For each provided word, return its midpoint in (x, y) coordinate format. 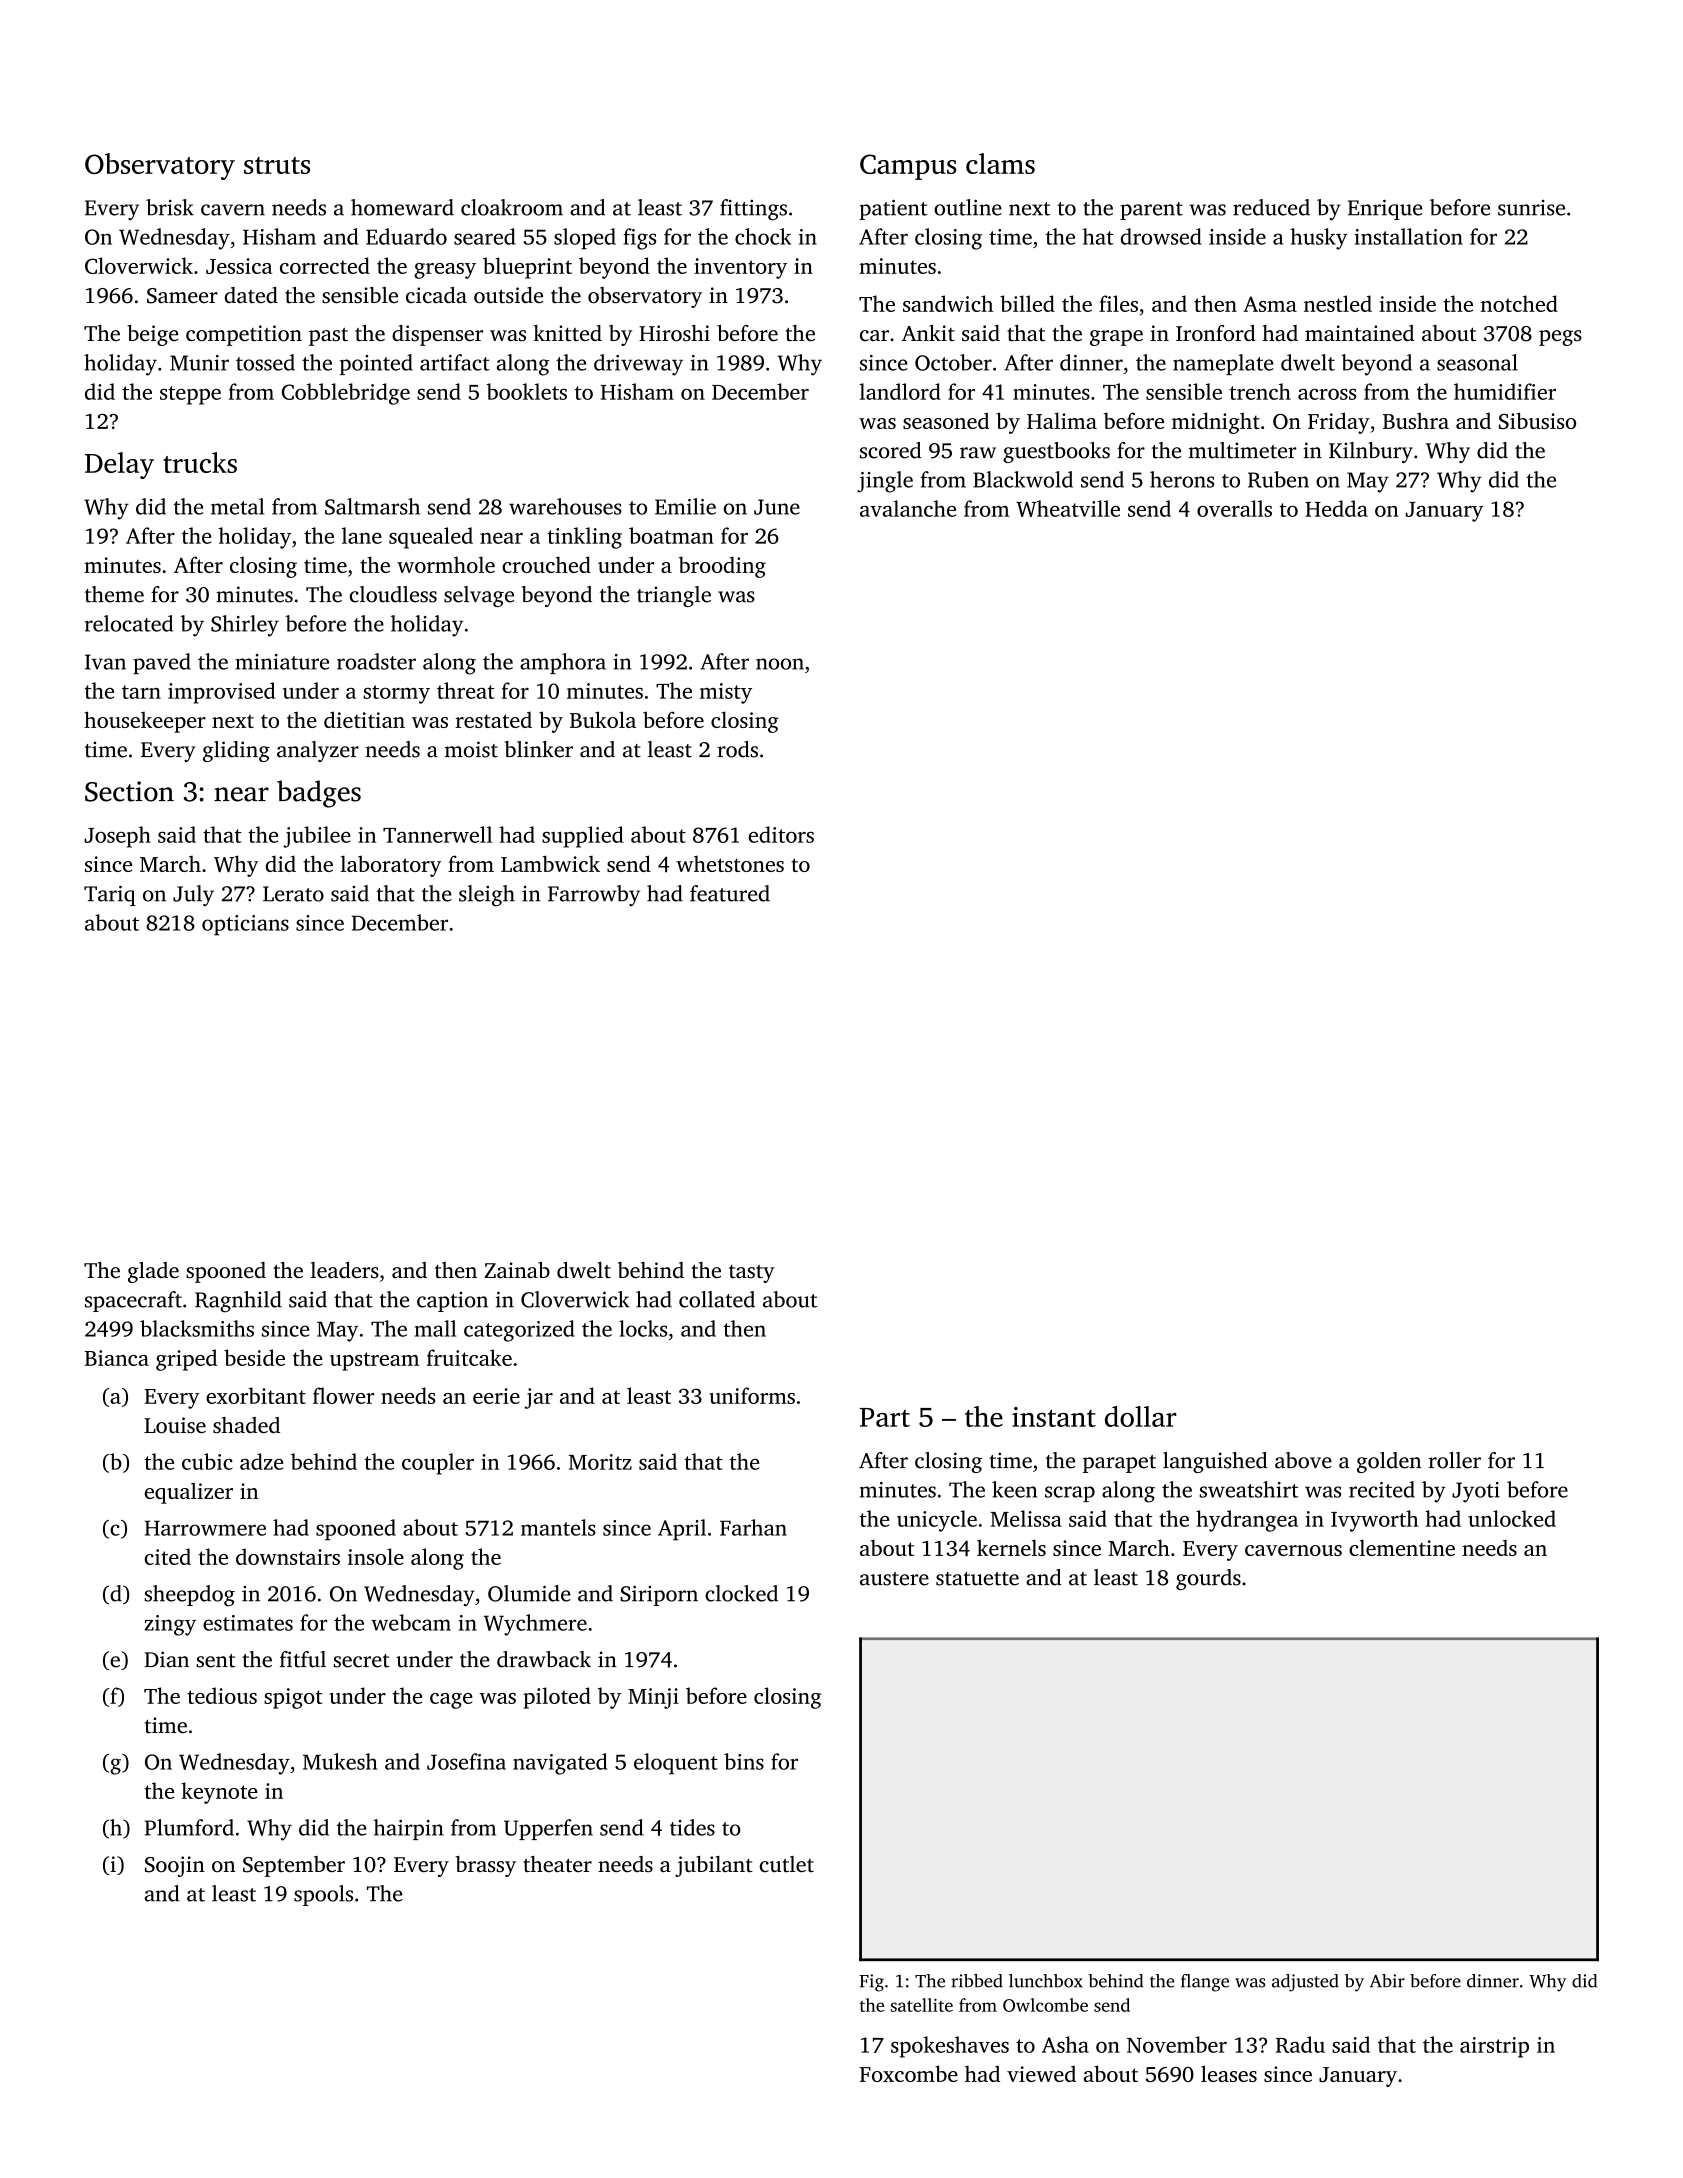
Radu (1300, 2044)
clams (1000, 163)
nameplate (1223, 364)
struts (277, 165)
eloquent (676, 1764)
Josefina (466, 1761)
